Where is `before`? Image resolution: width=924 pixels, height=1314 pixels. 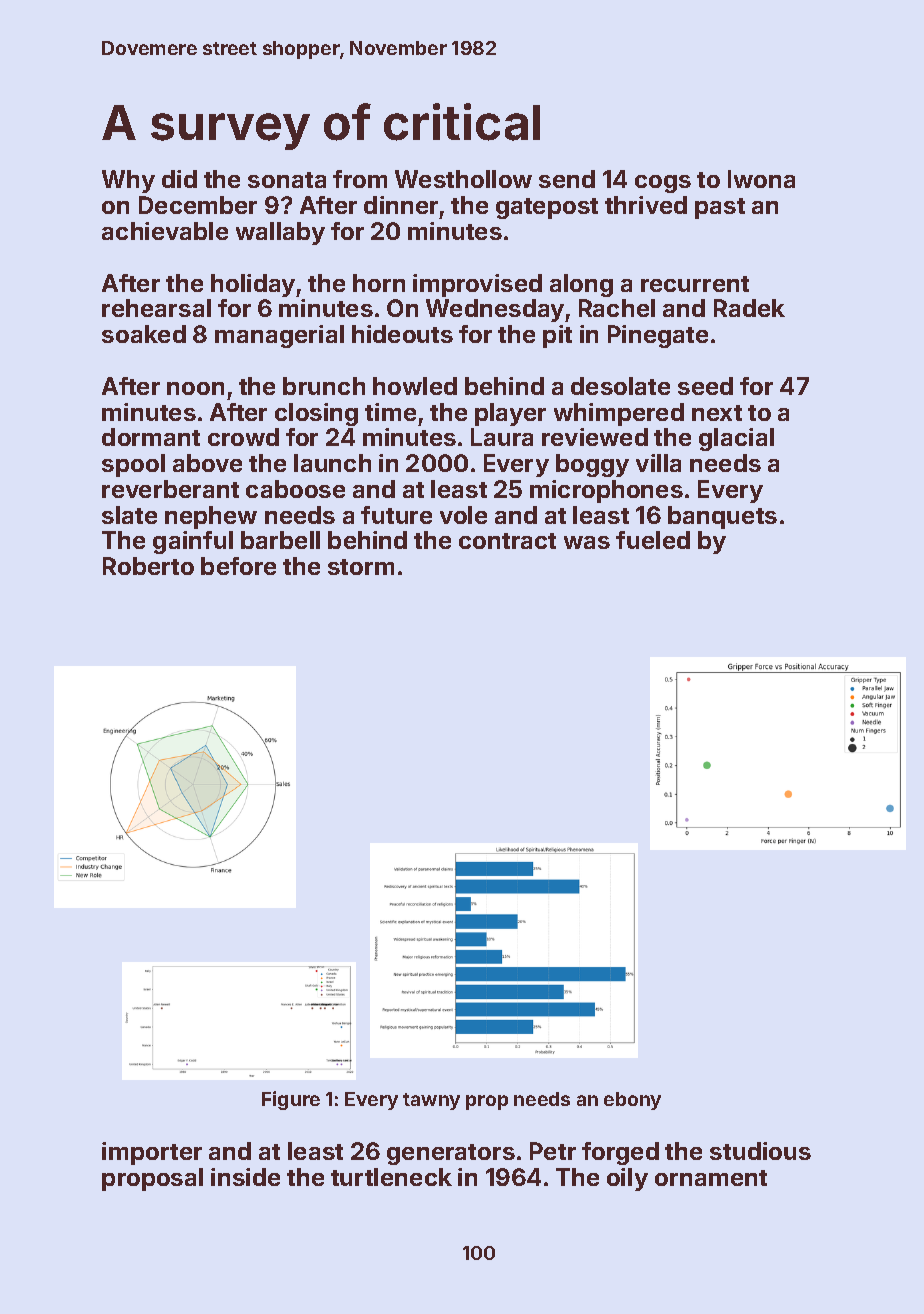 before is located at coordinates (238, 566).
